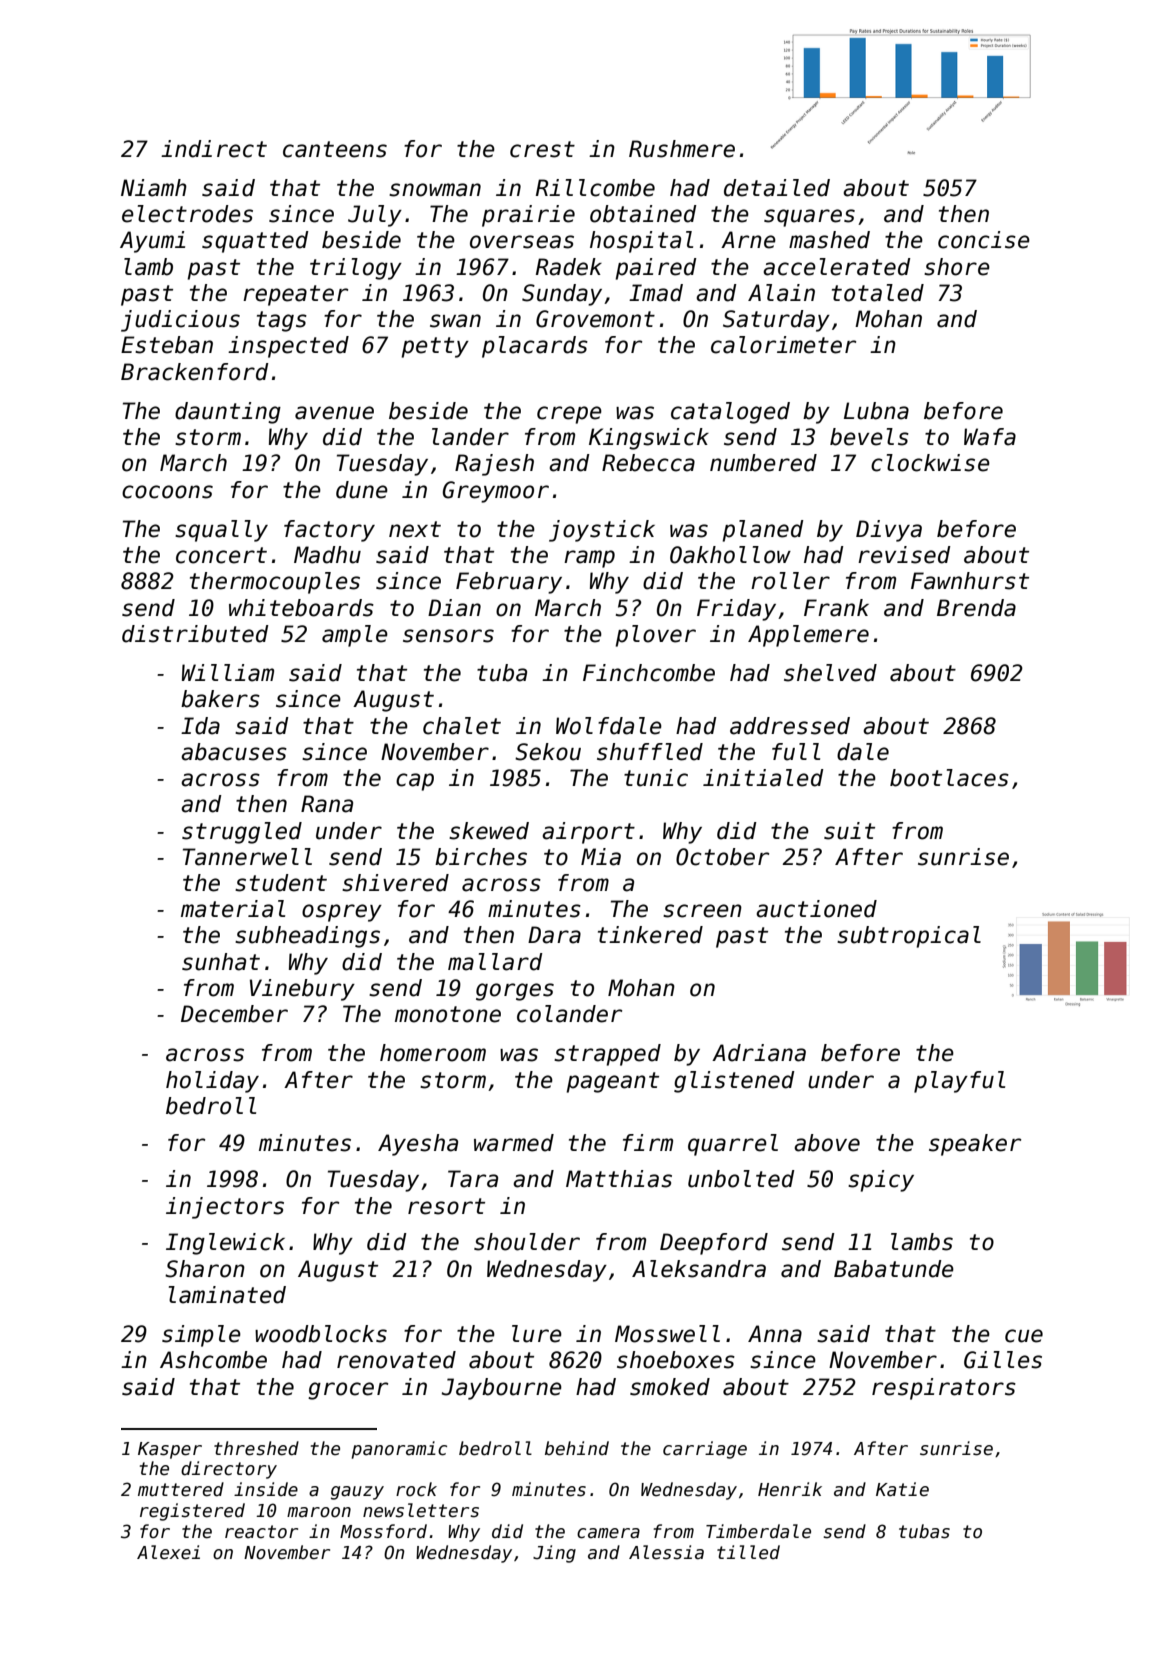 The width and height of the screenshot is (1165, 1654). Describe the element at coordinates (489, 831) in the screenshot. I see `skewed` at that location.
